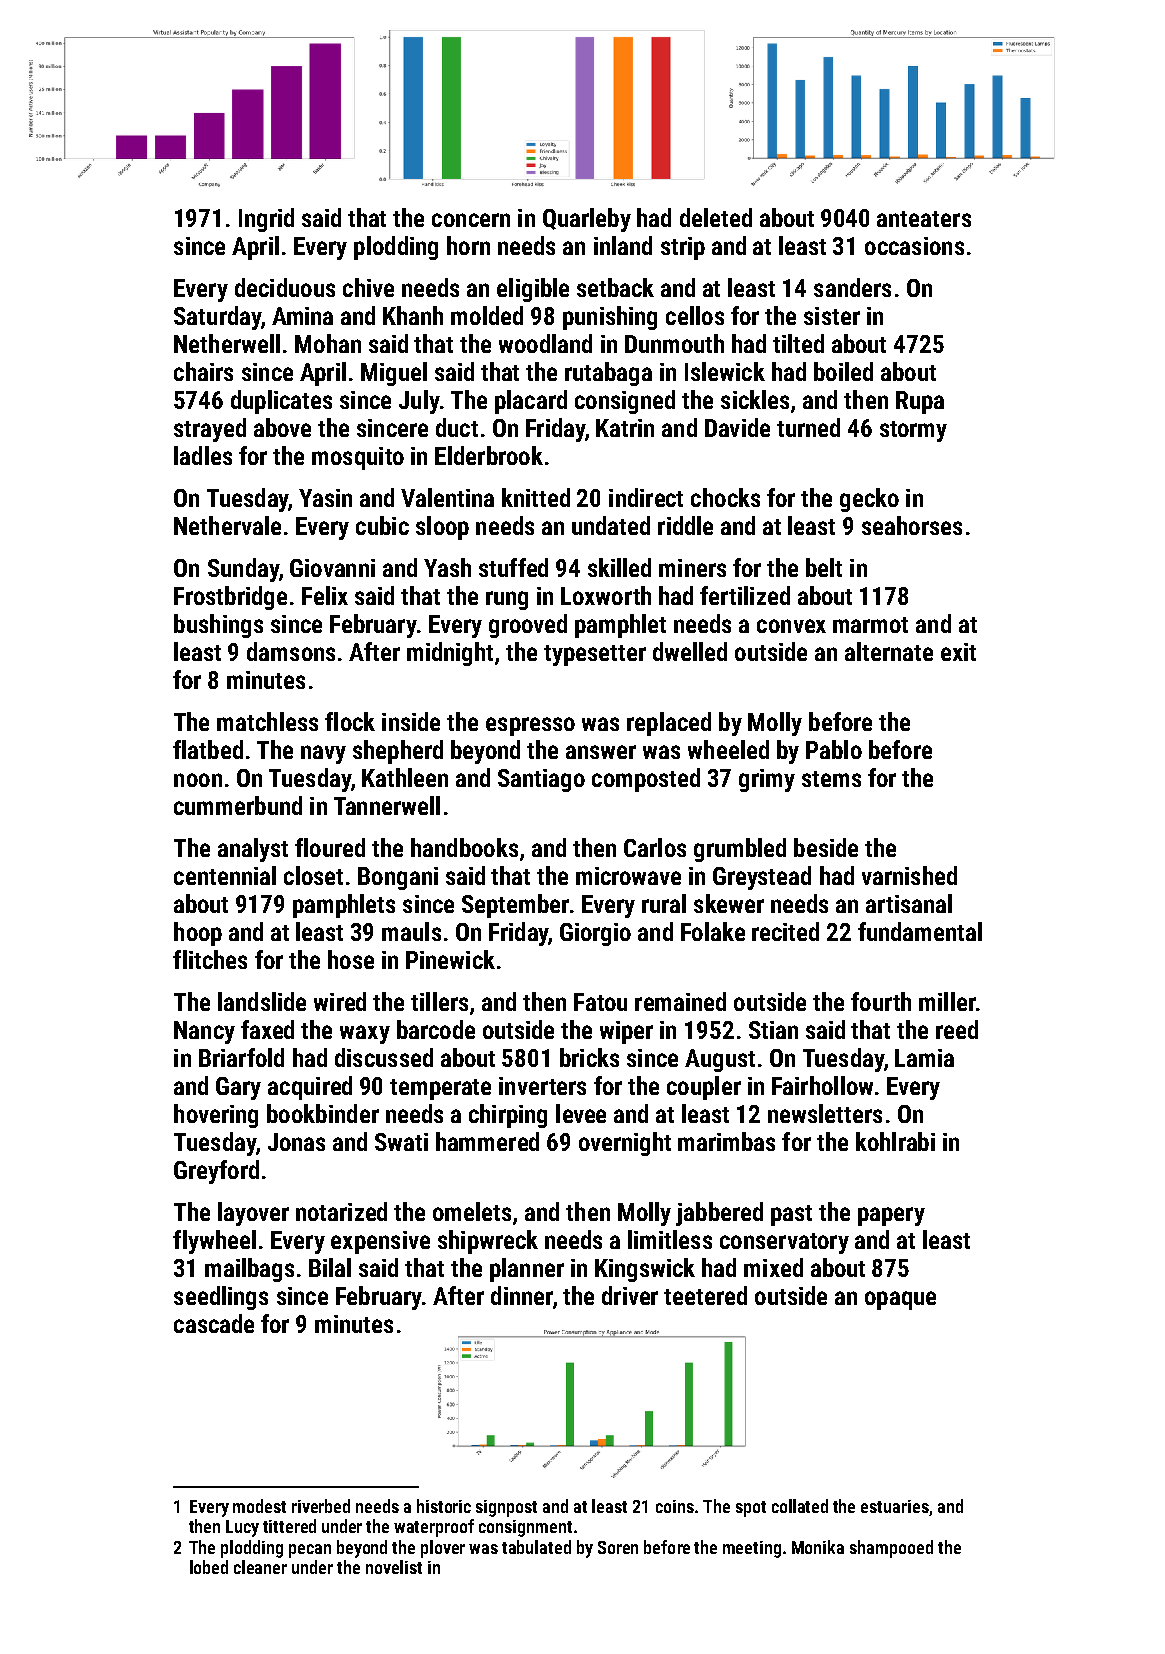 The width and height of the screenshot is (1165, 1654). Describe the element at coordinates (785, 931) in the screenshot. I see `recited` at that location.
